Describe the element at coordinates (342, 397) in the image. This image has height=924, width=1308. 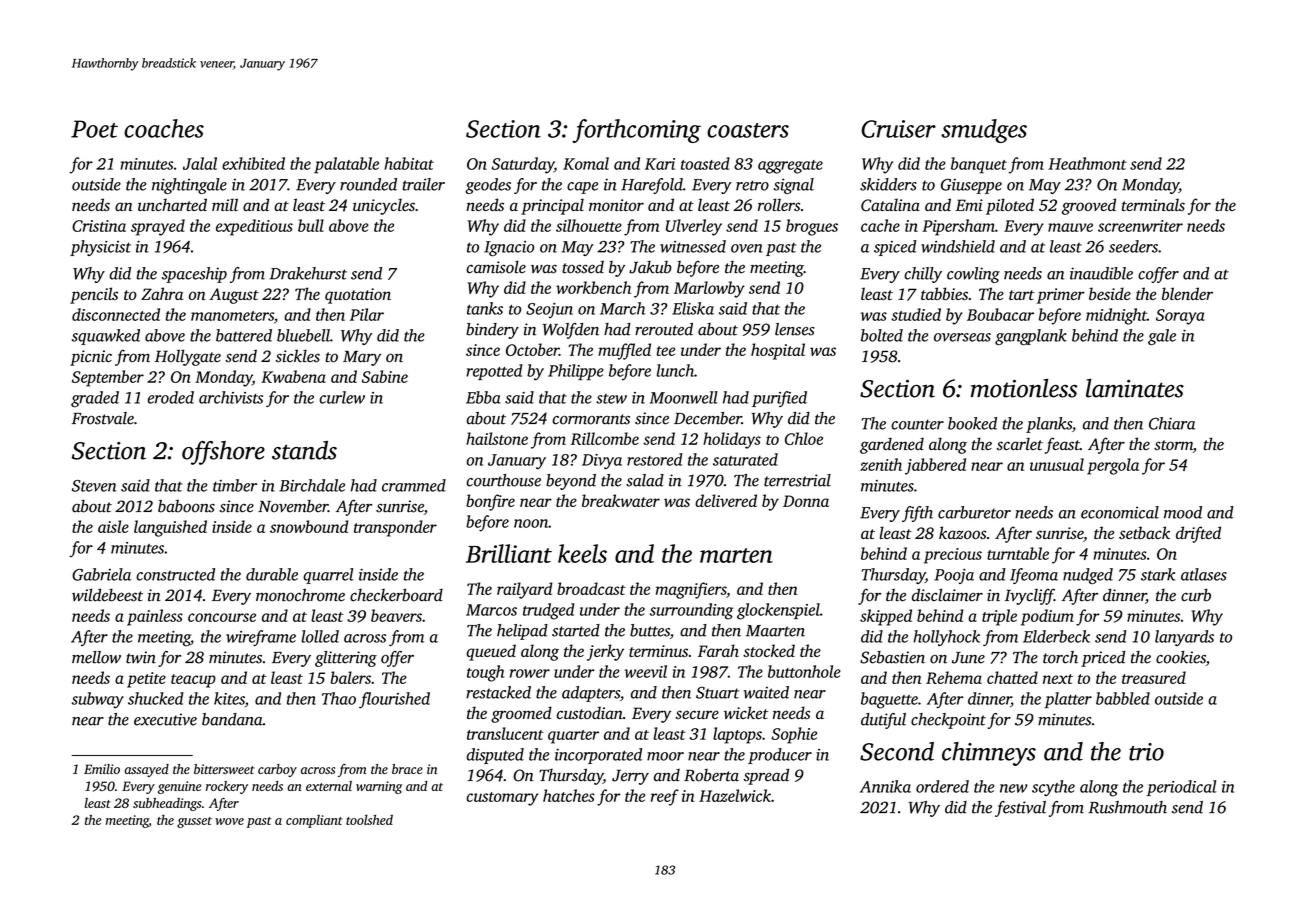
I see `curlew` at that location.
